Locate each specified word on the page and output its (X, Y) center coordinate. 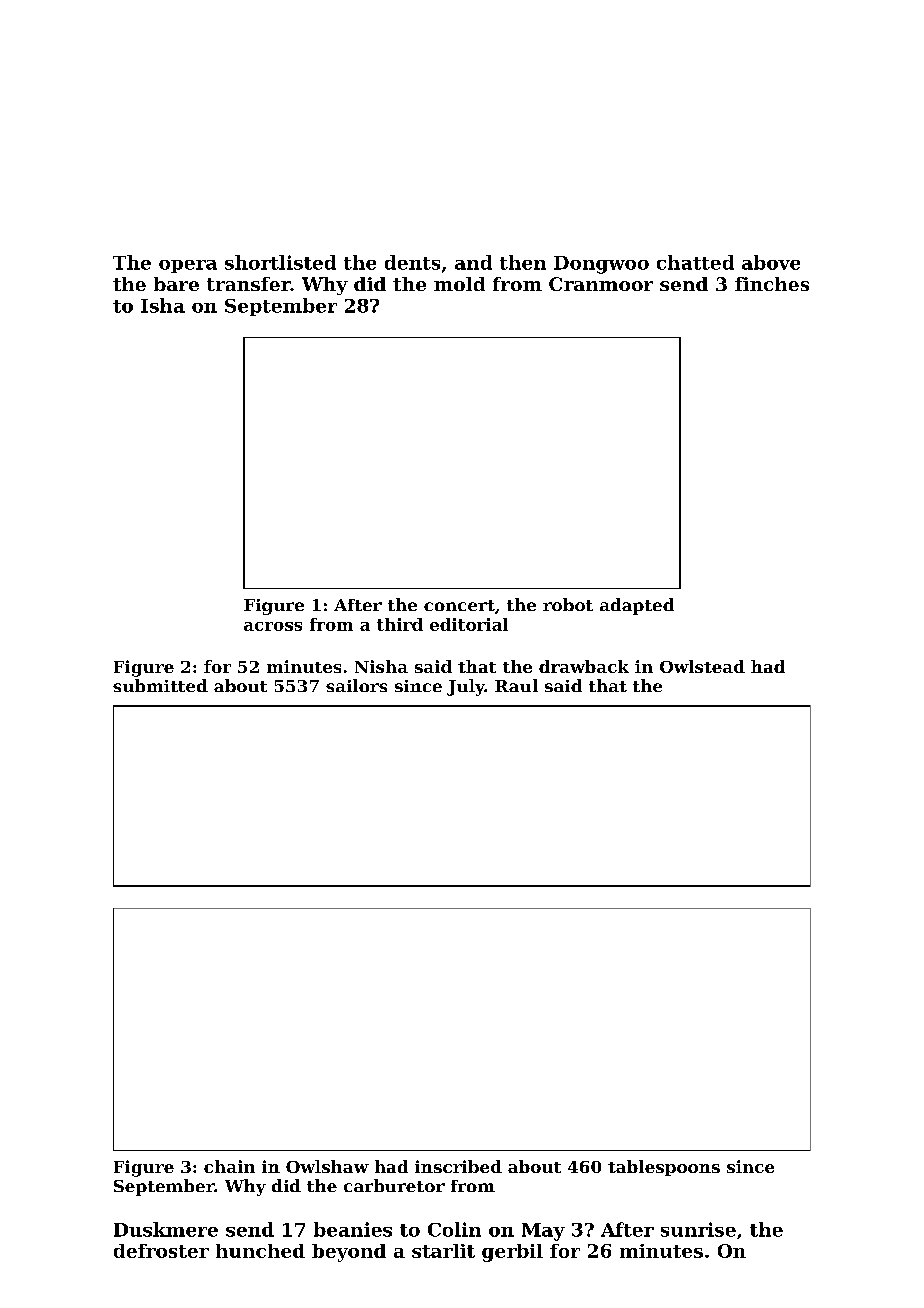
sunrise (698, 1229)
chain (229, 1166)
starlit (443, 1251)
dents (412, 262)
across (273, 626)
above (771, 262)
